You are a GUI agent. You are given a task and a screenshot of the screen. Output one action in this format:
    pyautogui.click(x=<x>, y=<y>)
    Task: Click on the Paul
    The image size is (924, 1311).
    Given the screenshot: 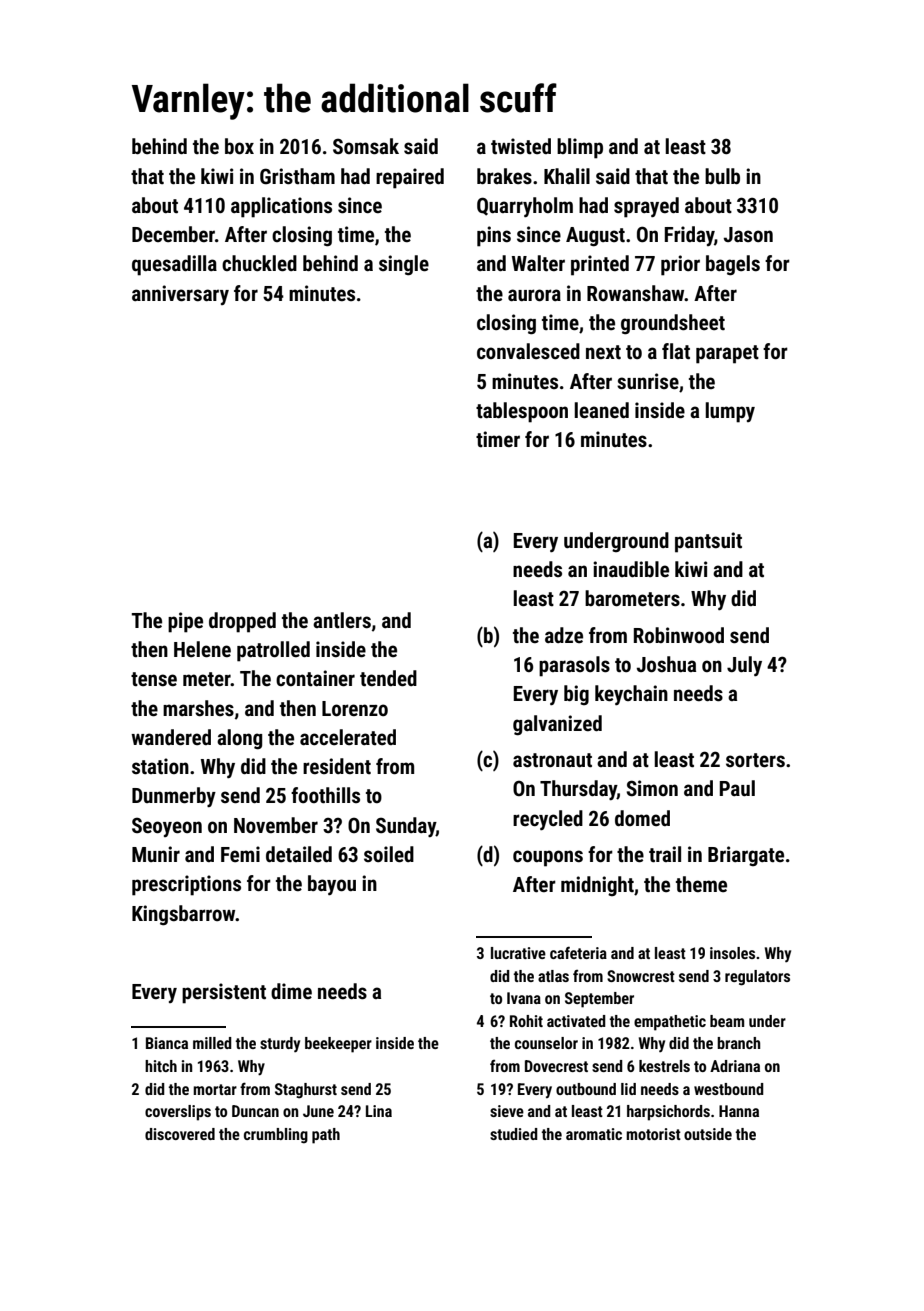 What is the action you would take?
    pyautogui.click(x=737, y=788)
